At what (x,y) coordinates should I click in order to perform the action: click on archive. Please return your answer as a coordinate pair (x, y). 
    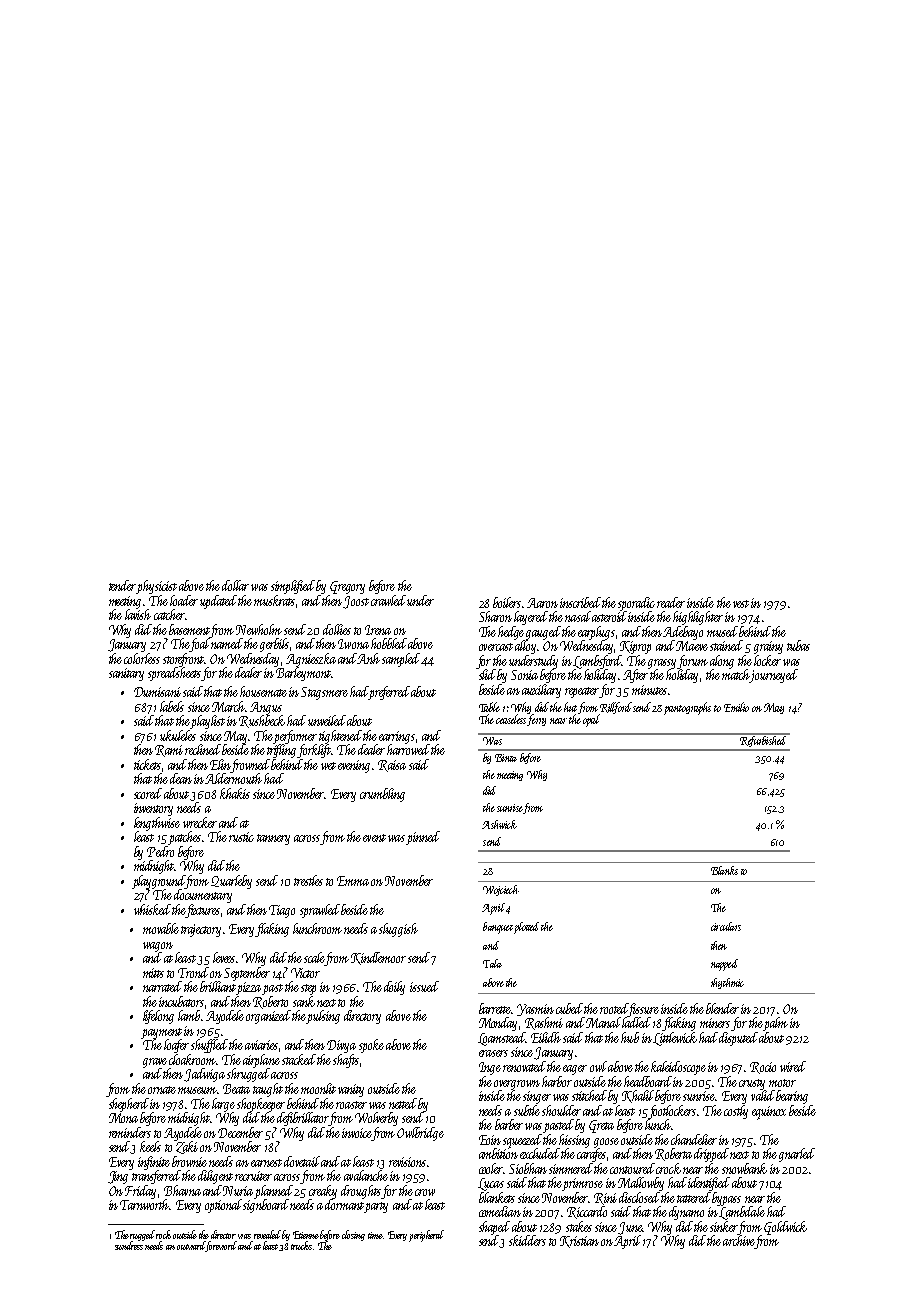
    Looking at the image, I should click on (739, 1242).
